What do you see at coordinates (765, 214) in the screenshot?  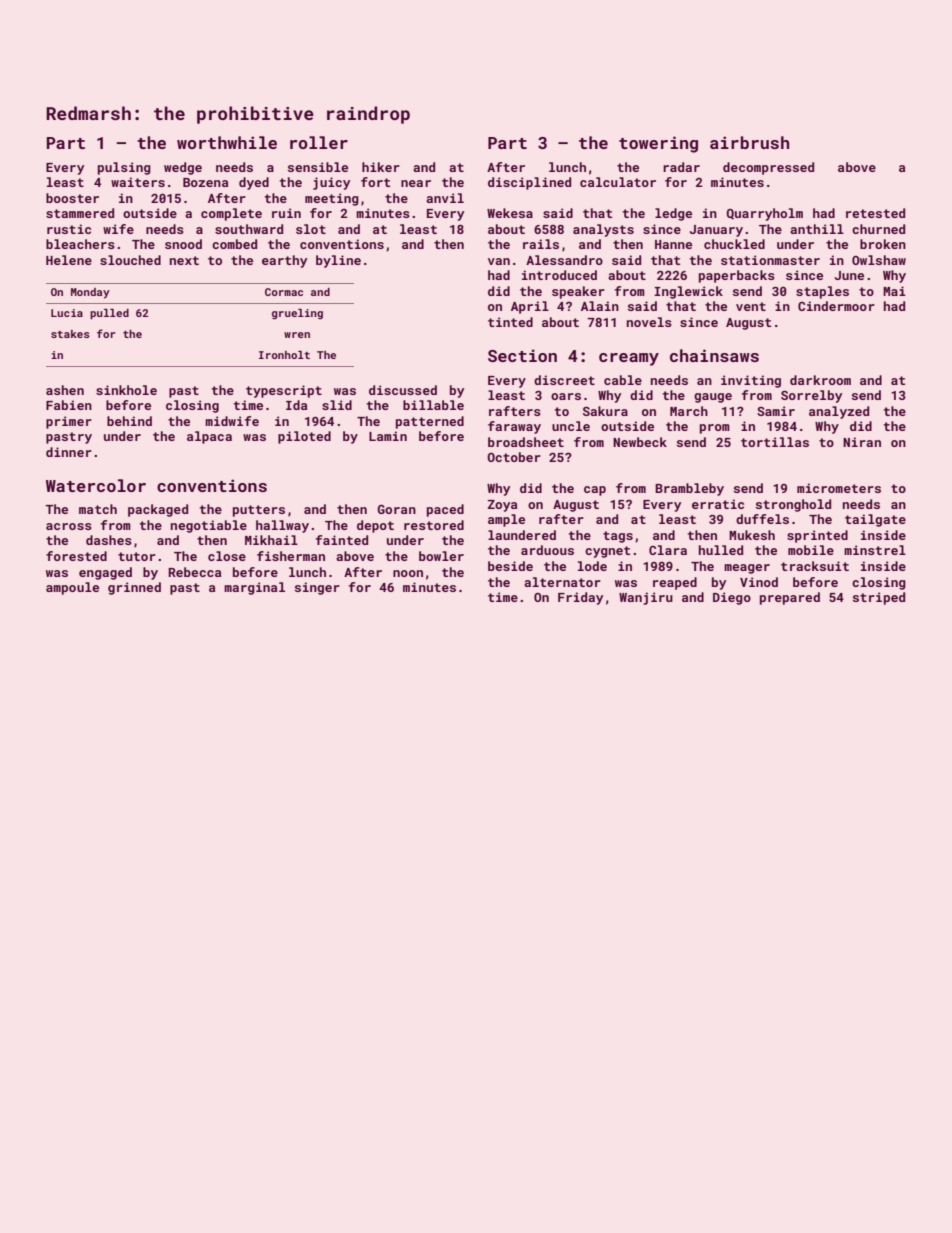 I see `Quarryholm` at bounding box center [765, 214].
